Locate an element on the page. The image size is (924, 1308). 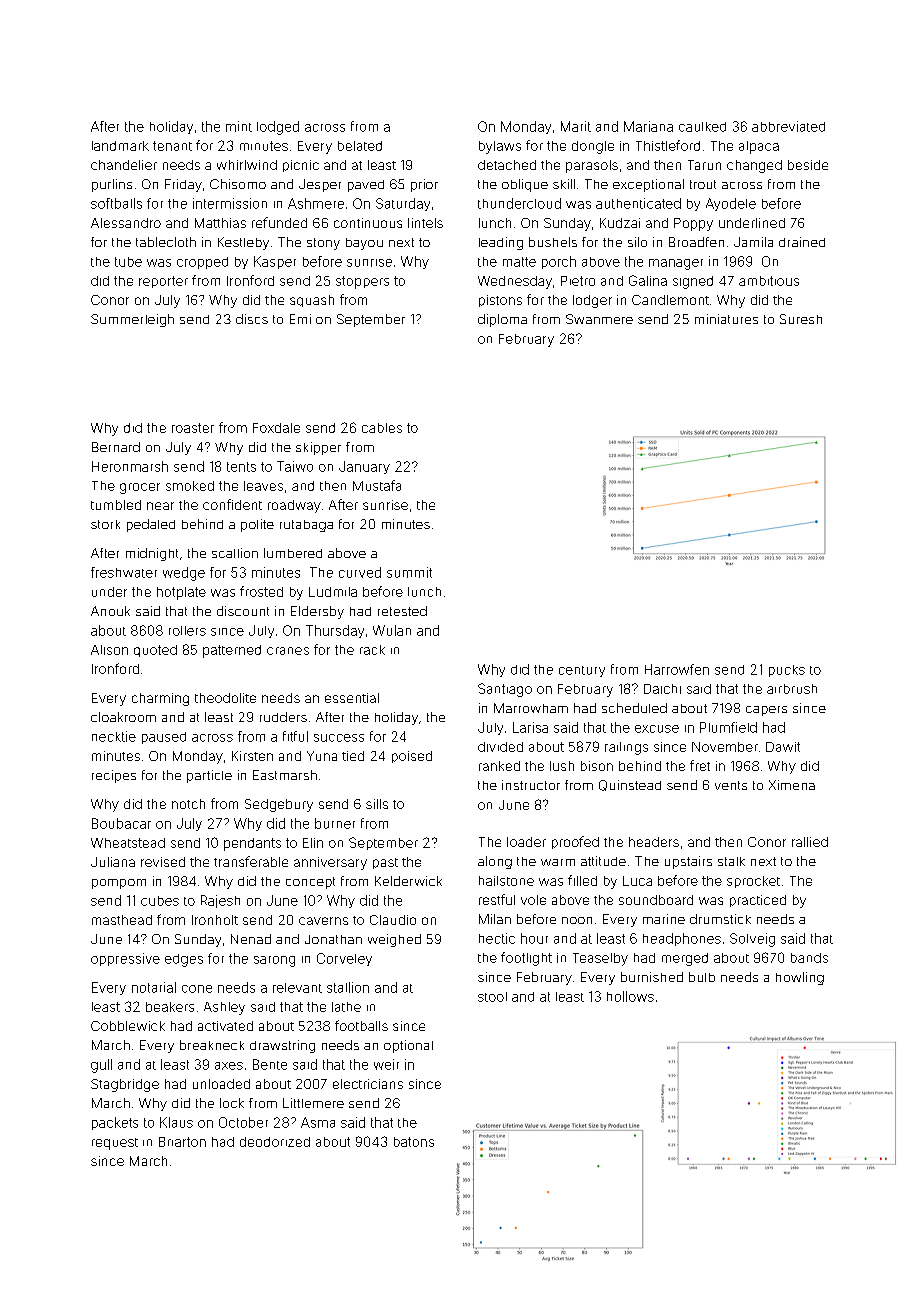
retested is located at coordinates (402, 611).
